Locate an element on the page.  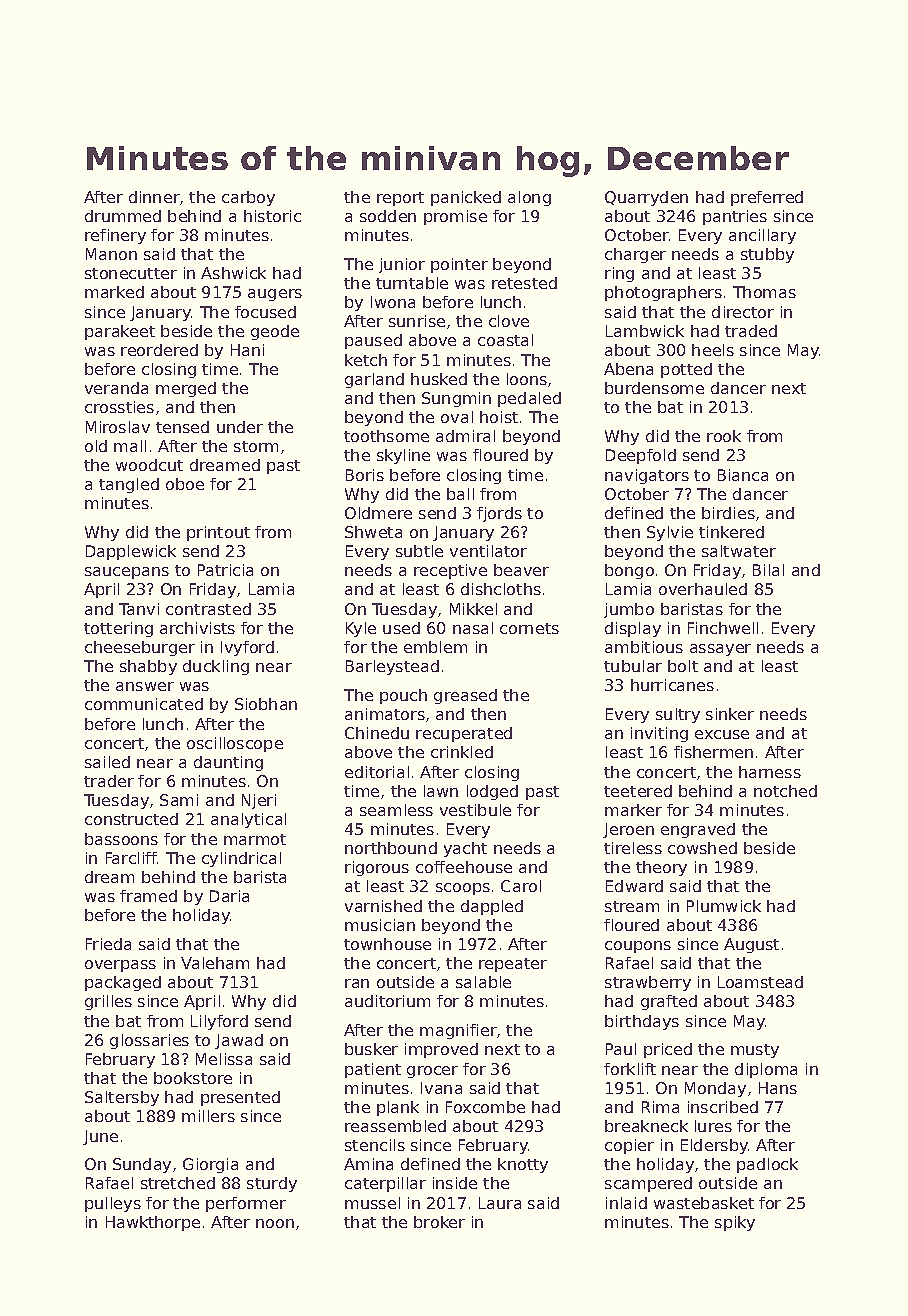
cornets is located at coordinates (529, 628).
